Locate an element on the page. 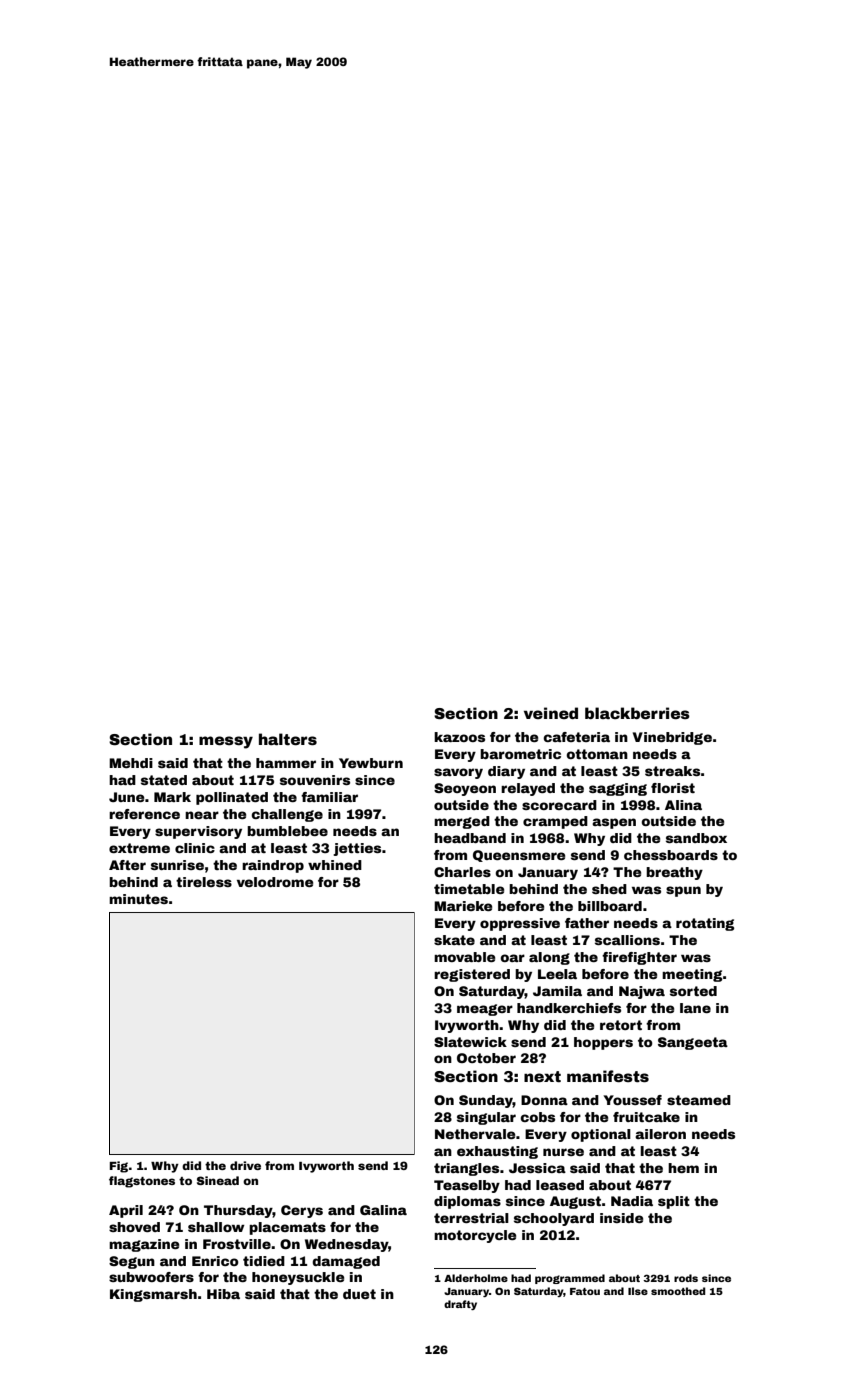 The image size is (849, 1400). handkerchiefs is located at coordinates (569, 1008).
